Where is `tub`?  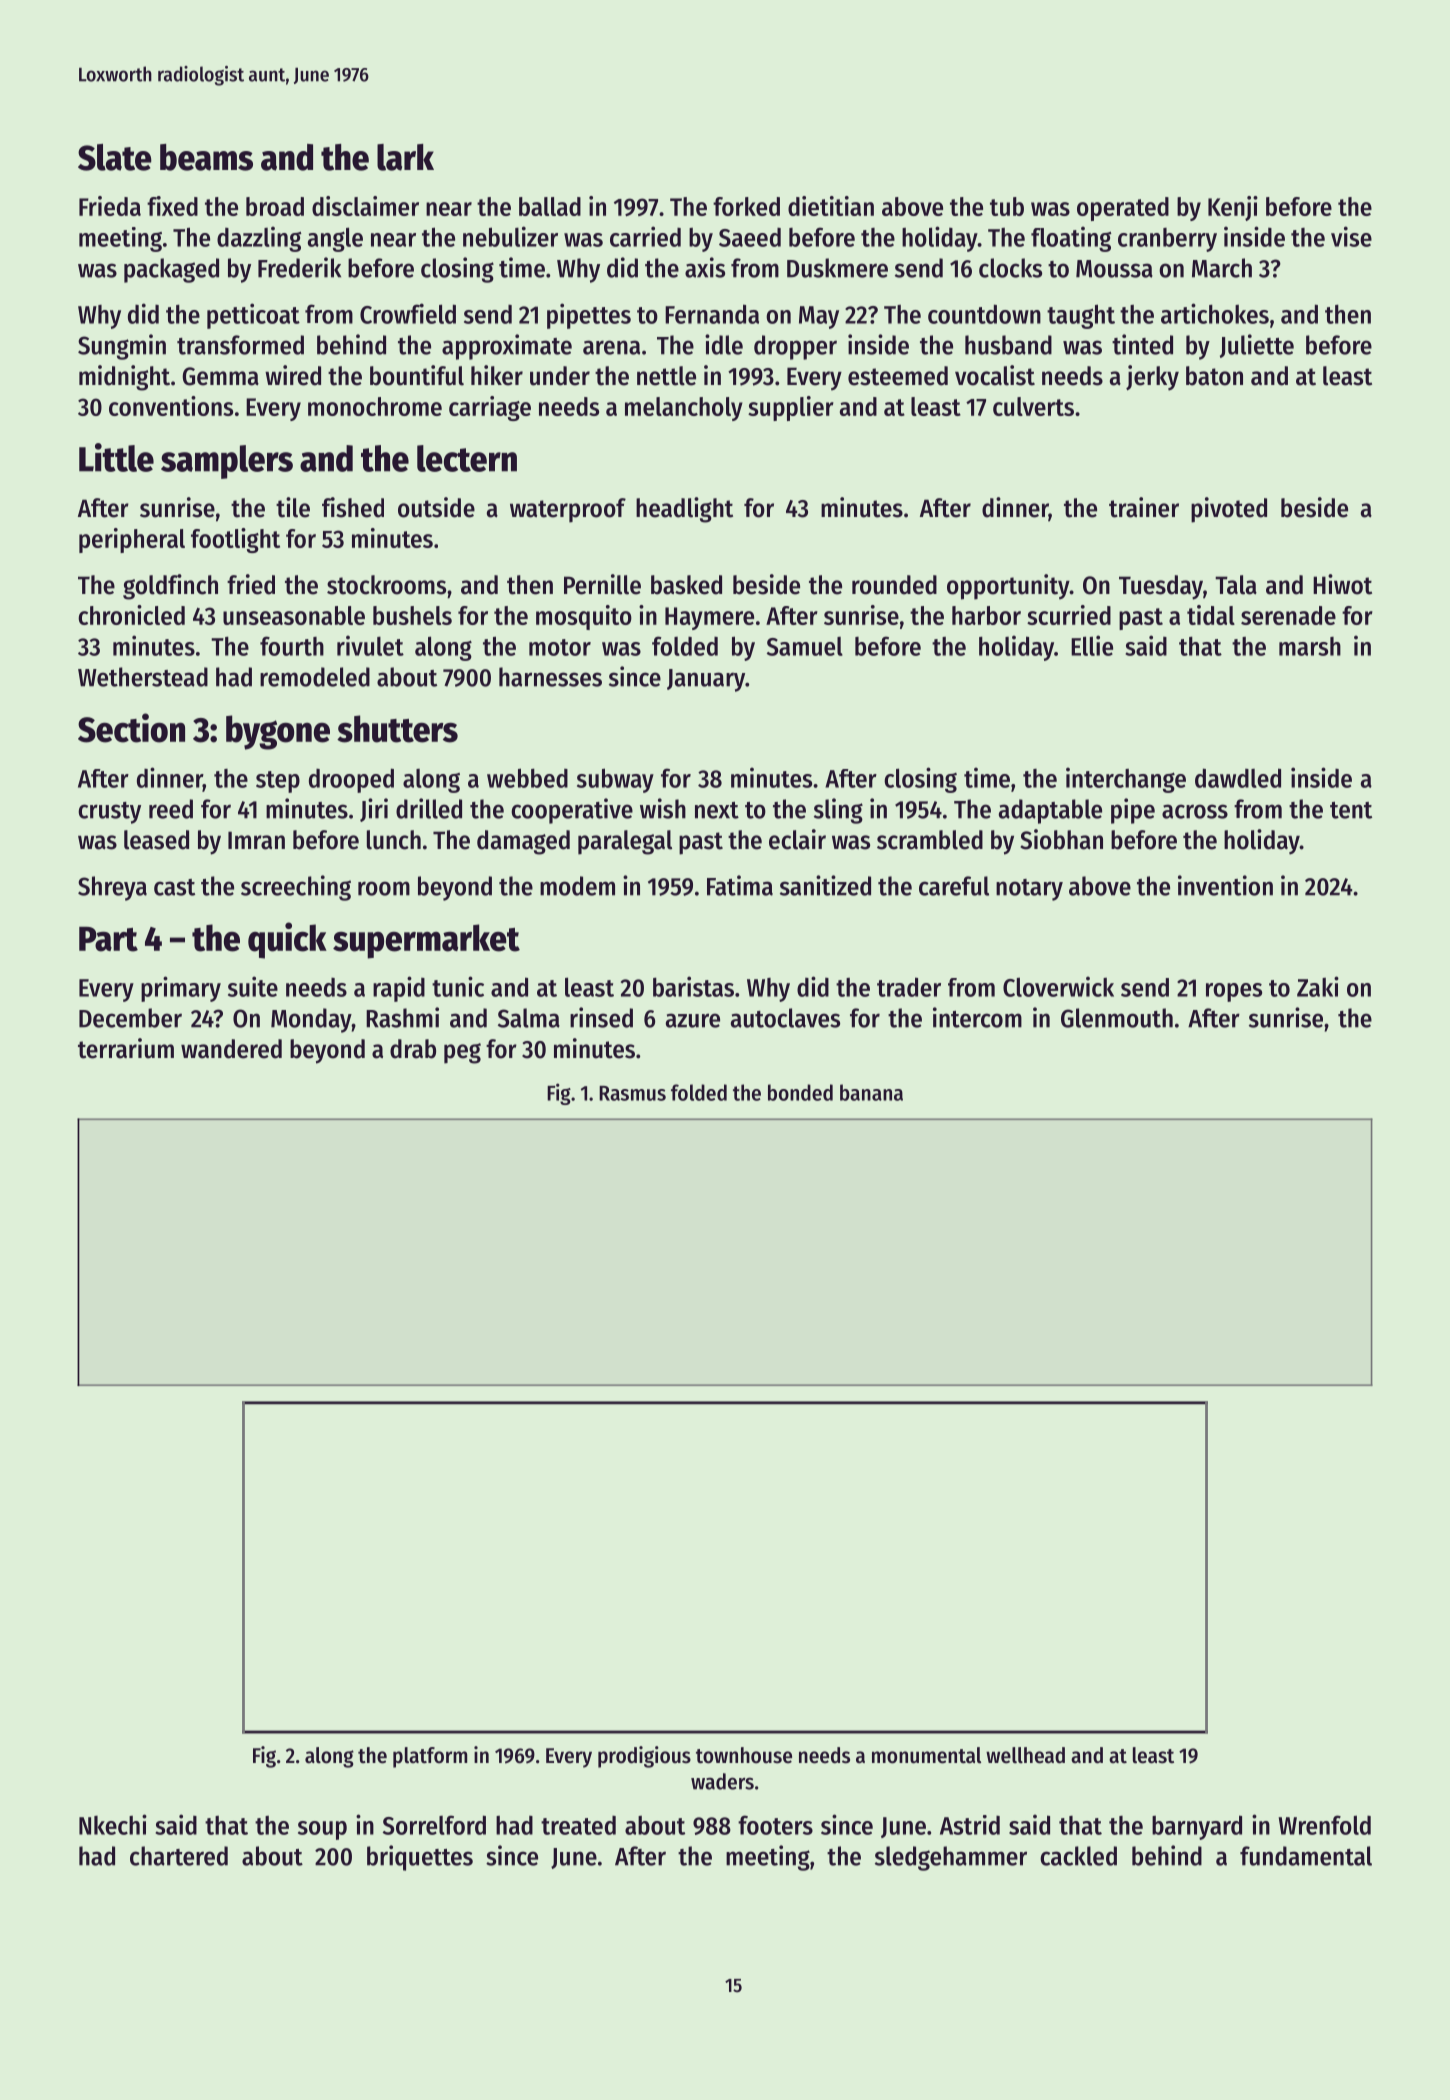 tub is located at coordinates (1007, 206).
